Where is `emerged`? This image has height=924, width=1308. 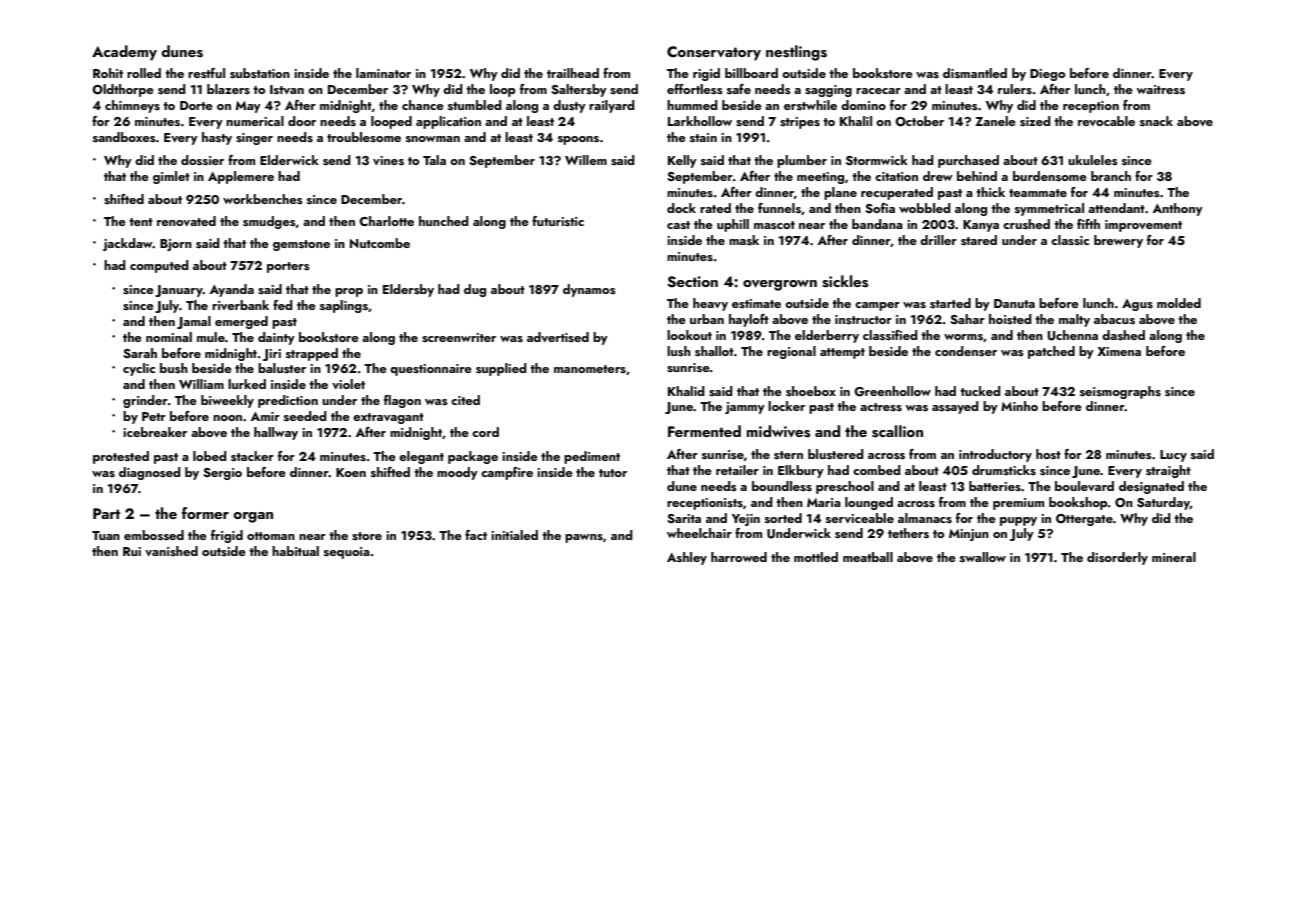
emerged is located at coordinates (241, 322).
